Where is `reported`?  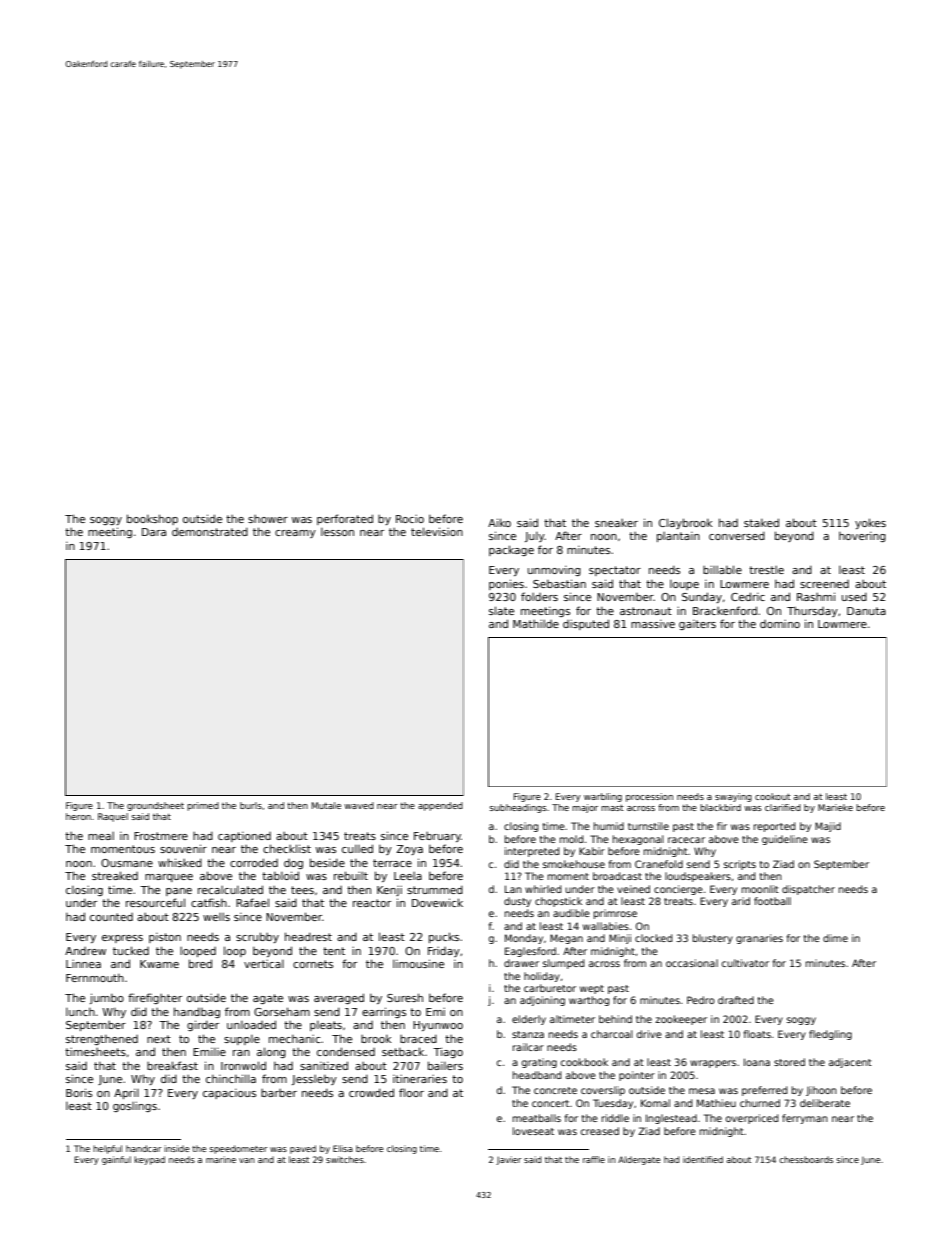 reported is located at coordinates (774, 827).
